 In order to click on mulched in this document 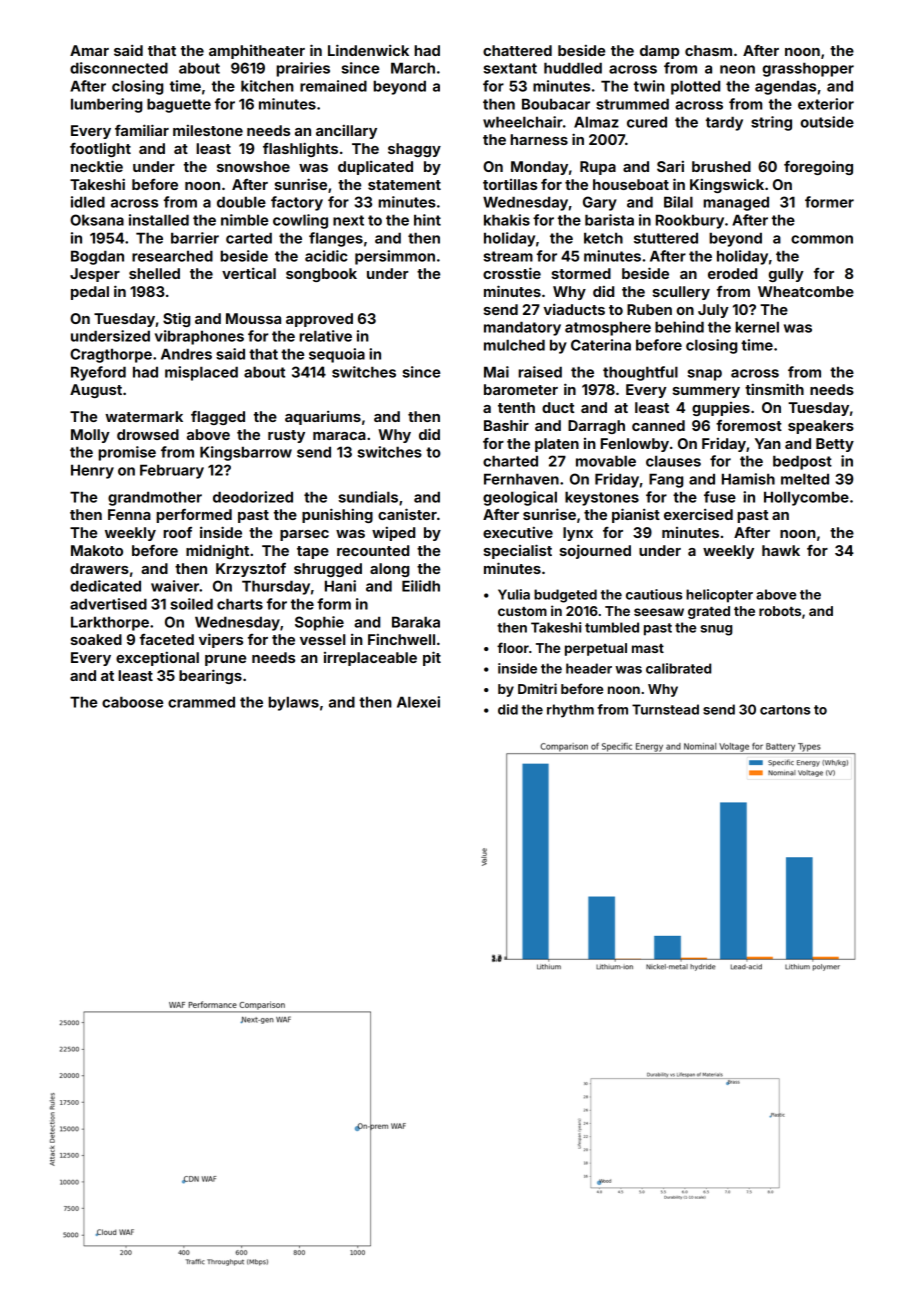, I will do `click(514, 345)`.
